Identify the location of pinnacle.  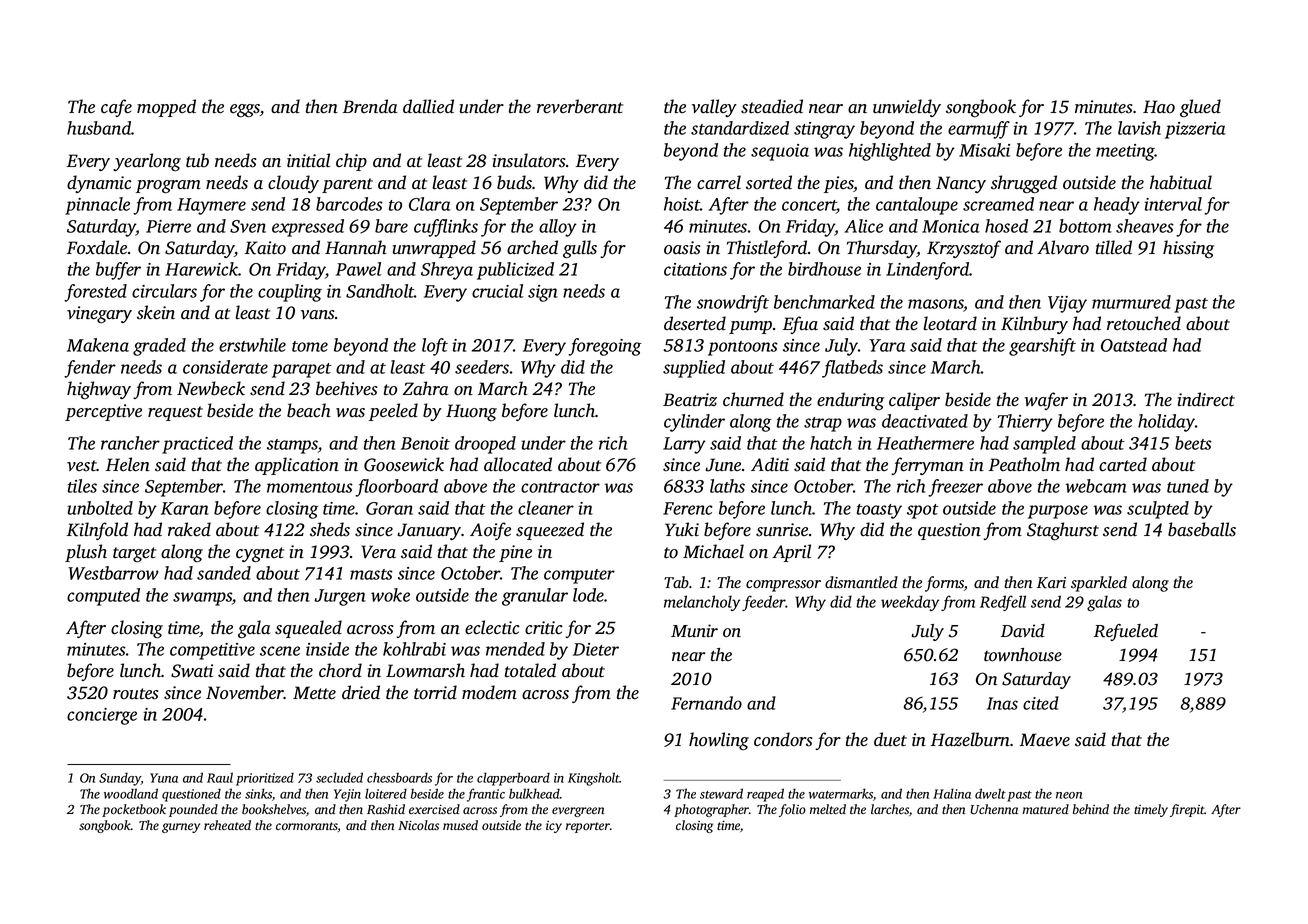
(97, 206).
